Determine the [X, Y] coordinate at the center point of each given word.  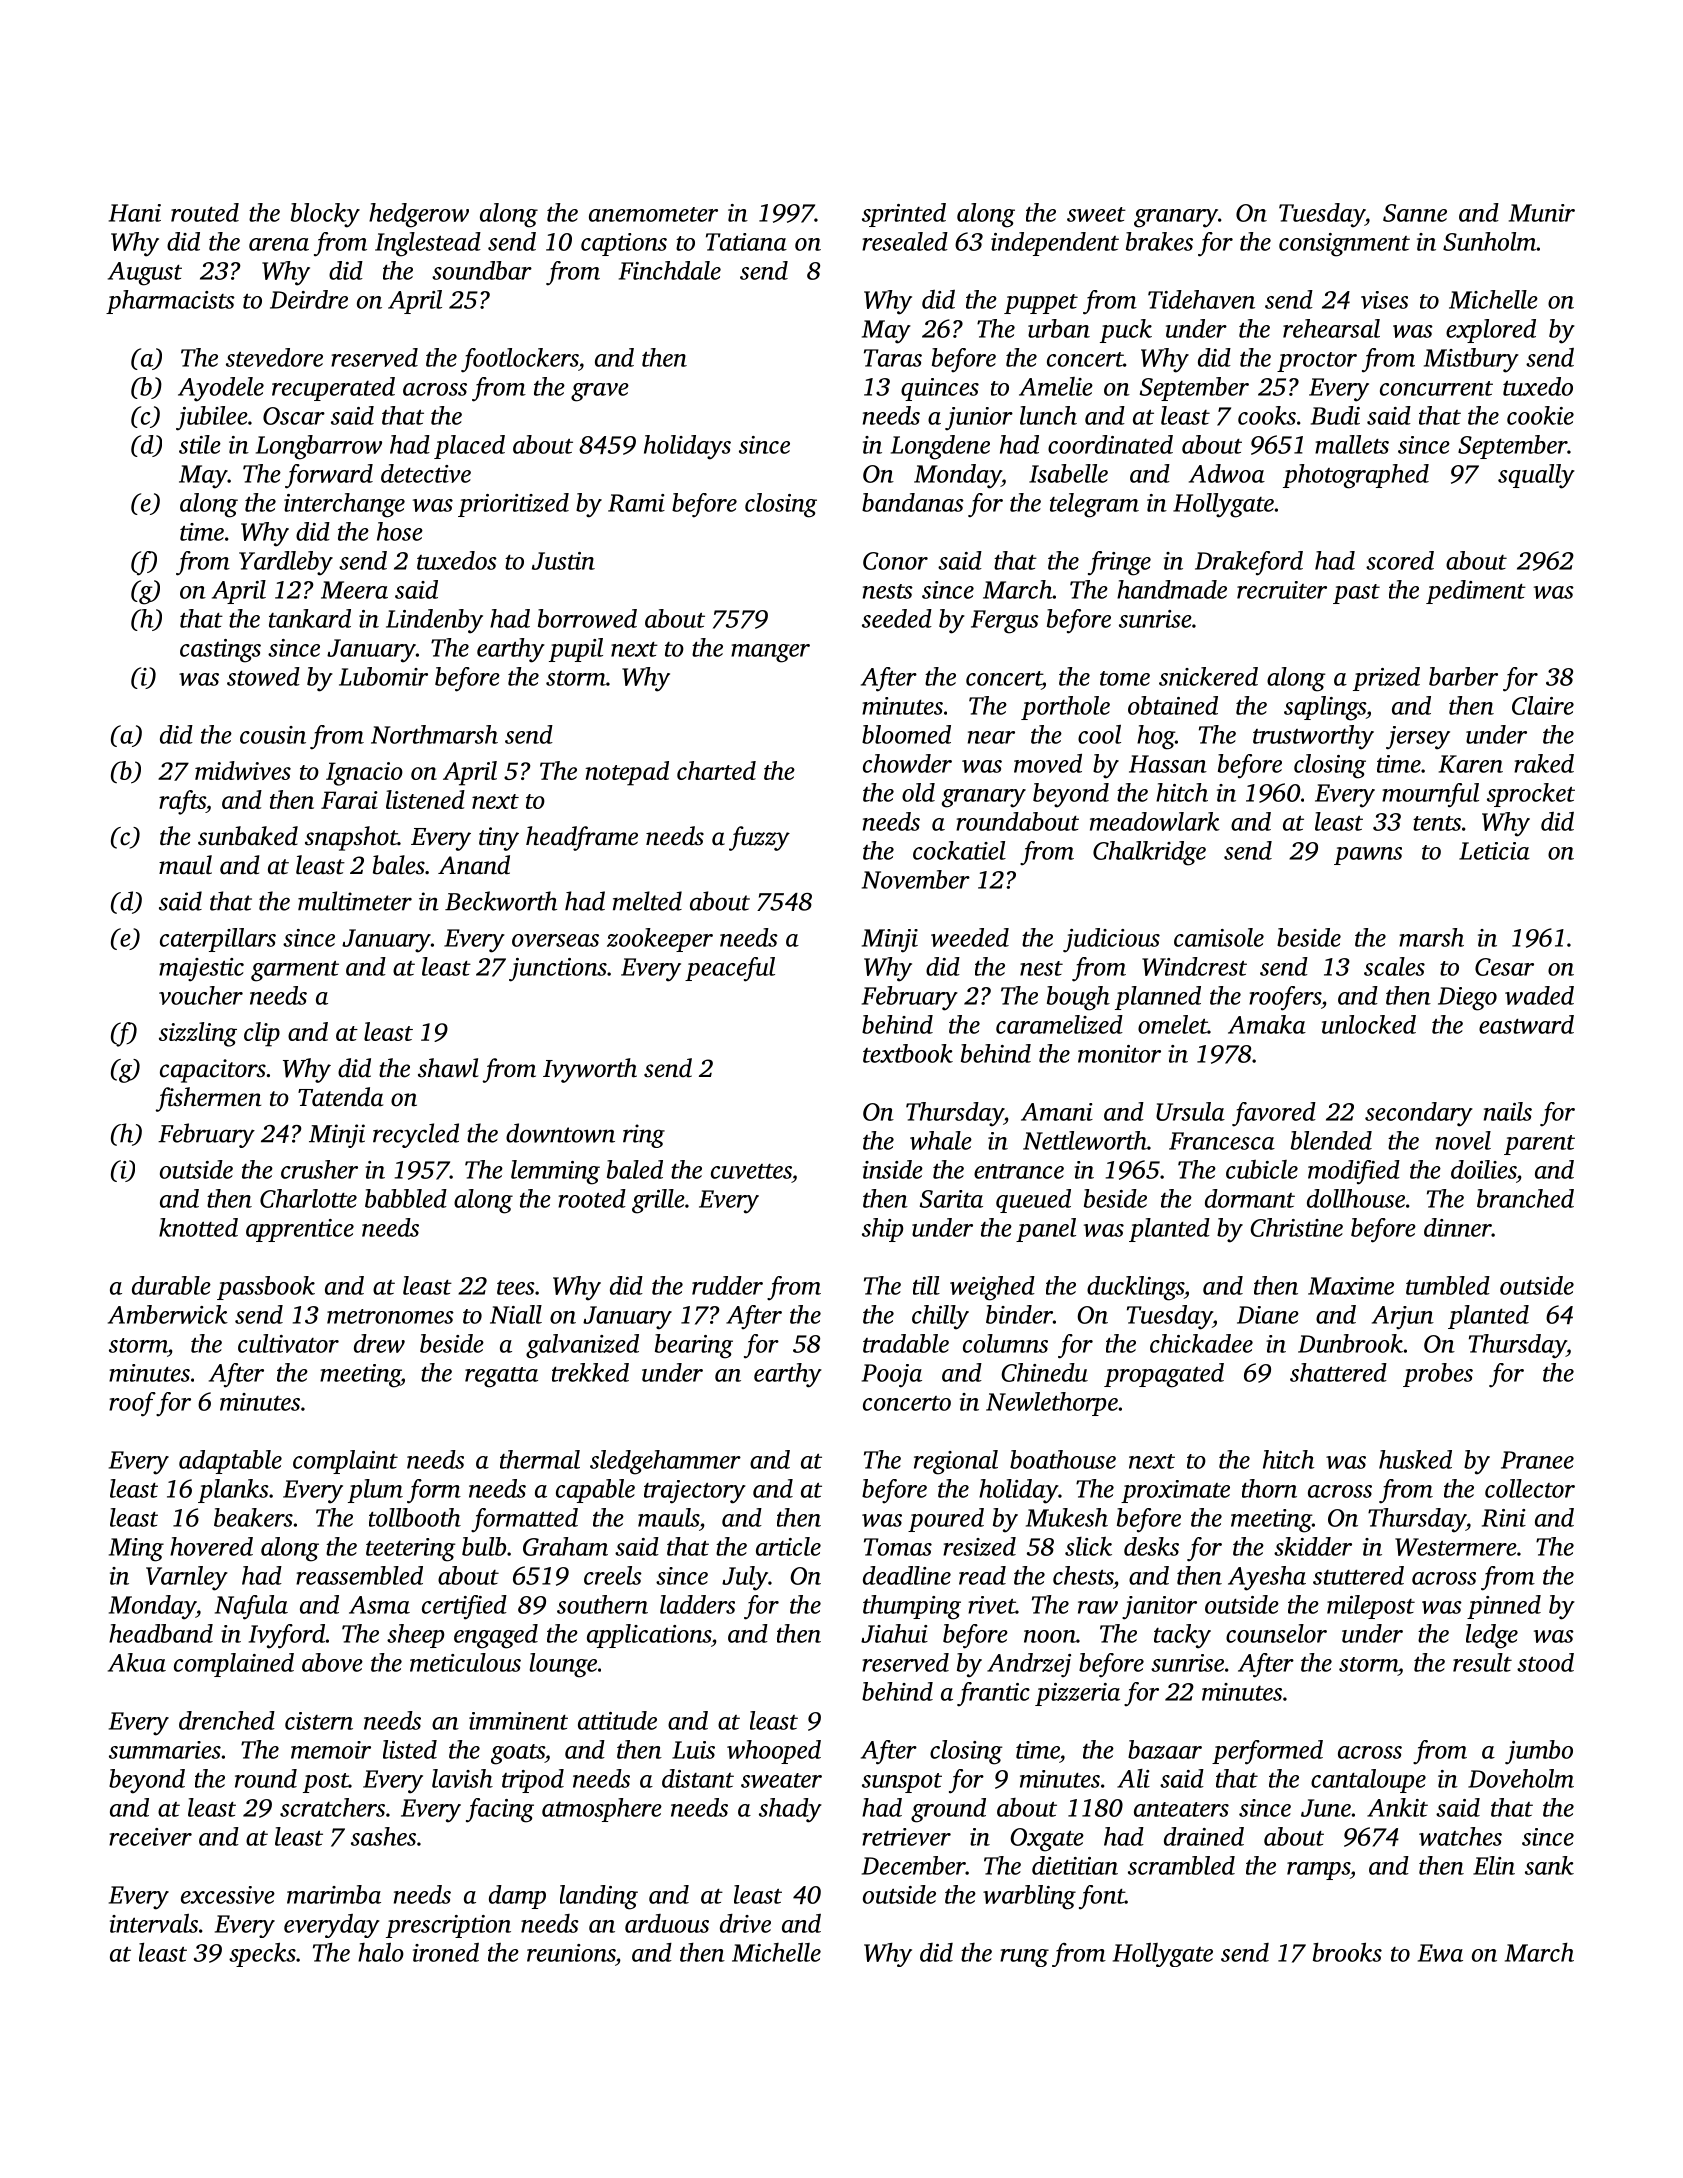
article [788, 1546]
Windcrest [1194, 966]
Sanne [1415, 213]
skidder [1313, 1546]
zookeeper [660, 940]
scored [1400, 560]
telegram [1094, 505]
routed [205, 212]
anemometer [653, 214]
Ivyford [287, 1636]
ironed [446, 1952]
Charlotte [308, 1198]
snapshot [351, 838]
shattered [1338, 1372]
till [926, 1285]
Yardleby [286, 563]
